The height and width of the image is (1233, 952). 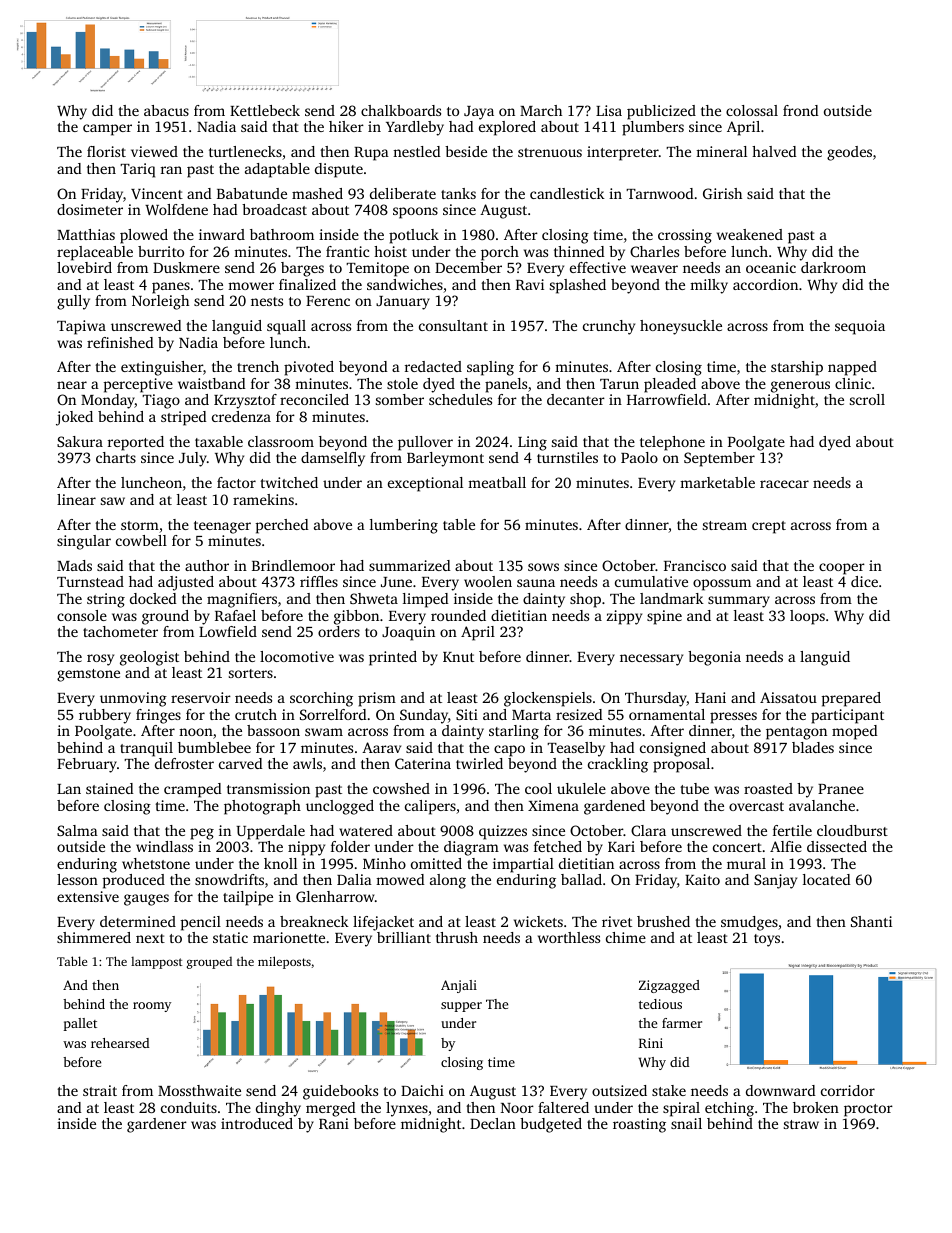 What do you see at coordinates (801, 110) in the image?
I see `frond` at bounding box center [801, 110].
